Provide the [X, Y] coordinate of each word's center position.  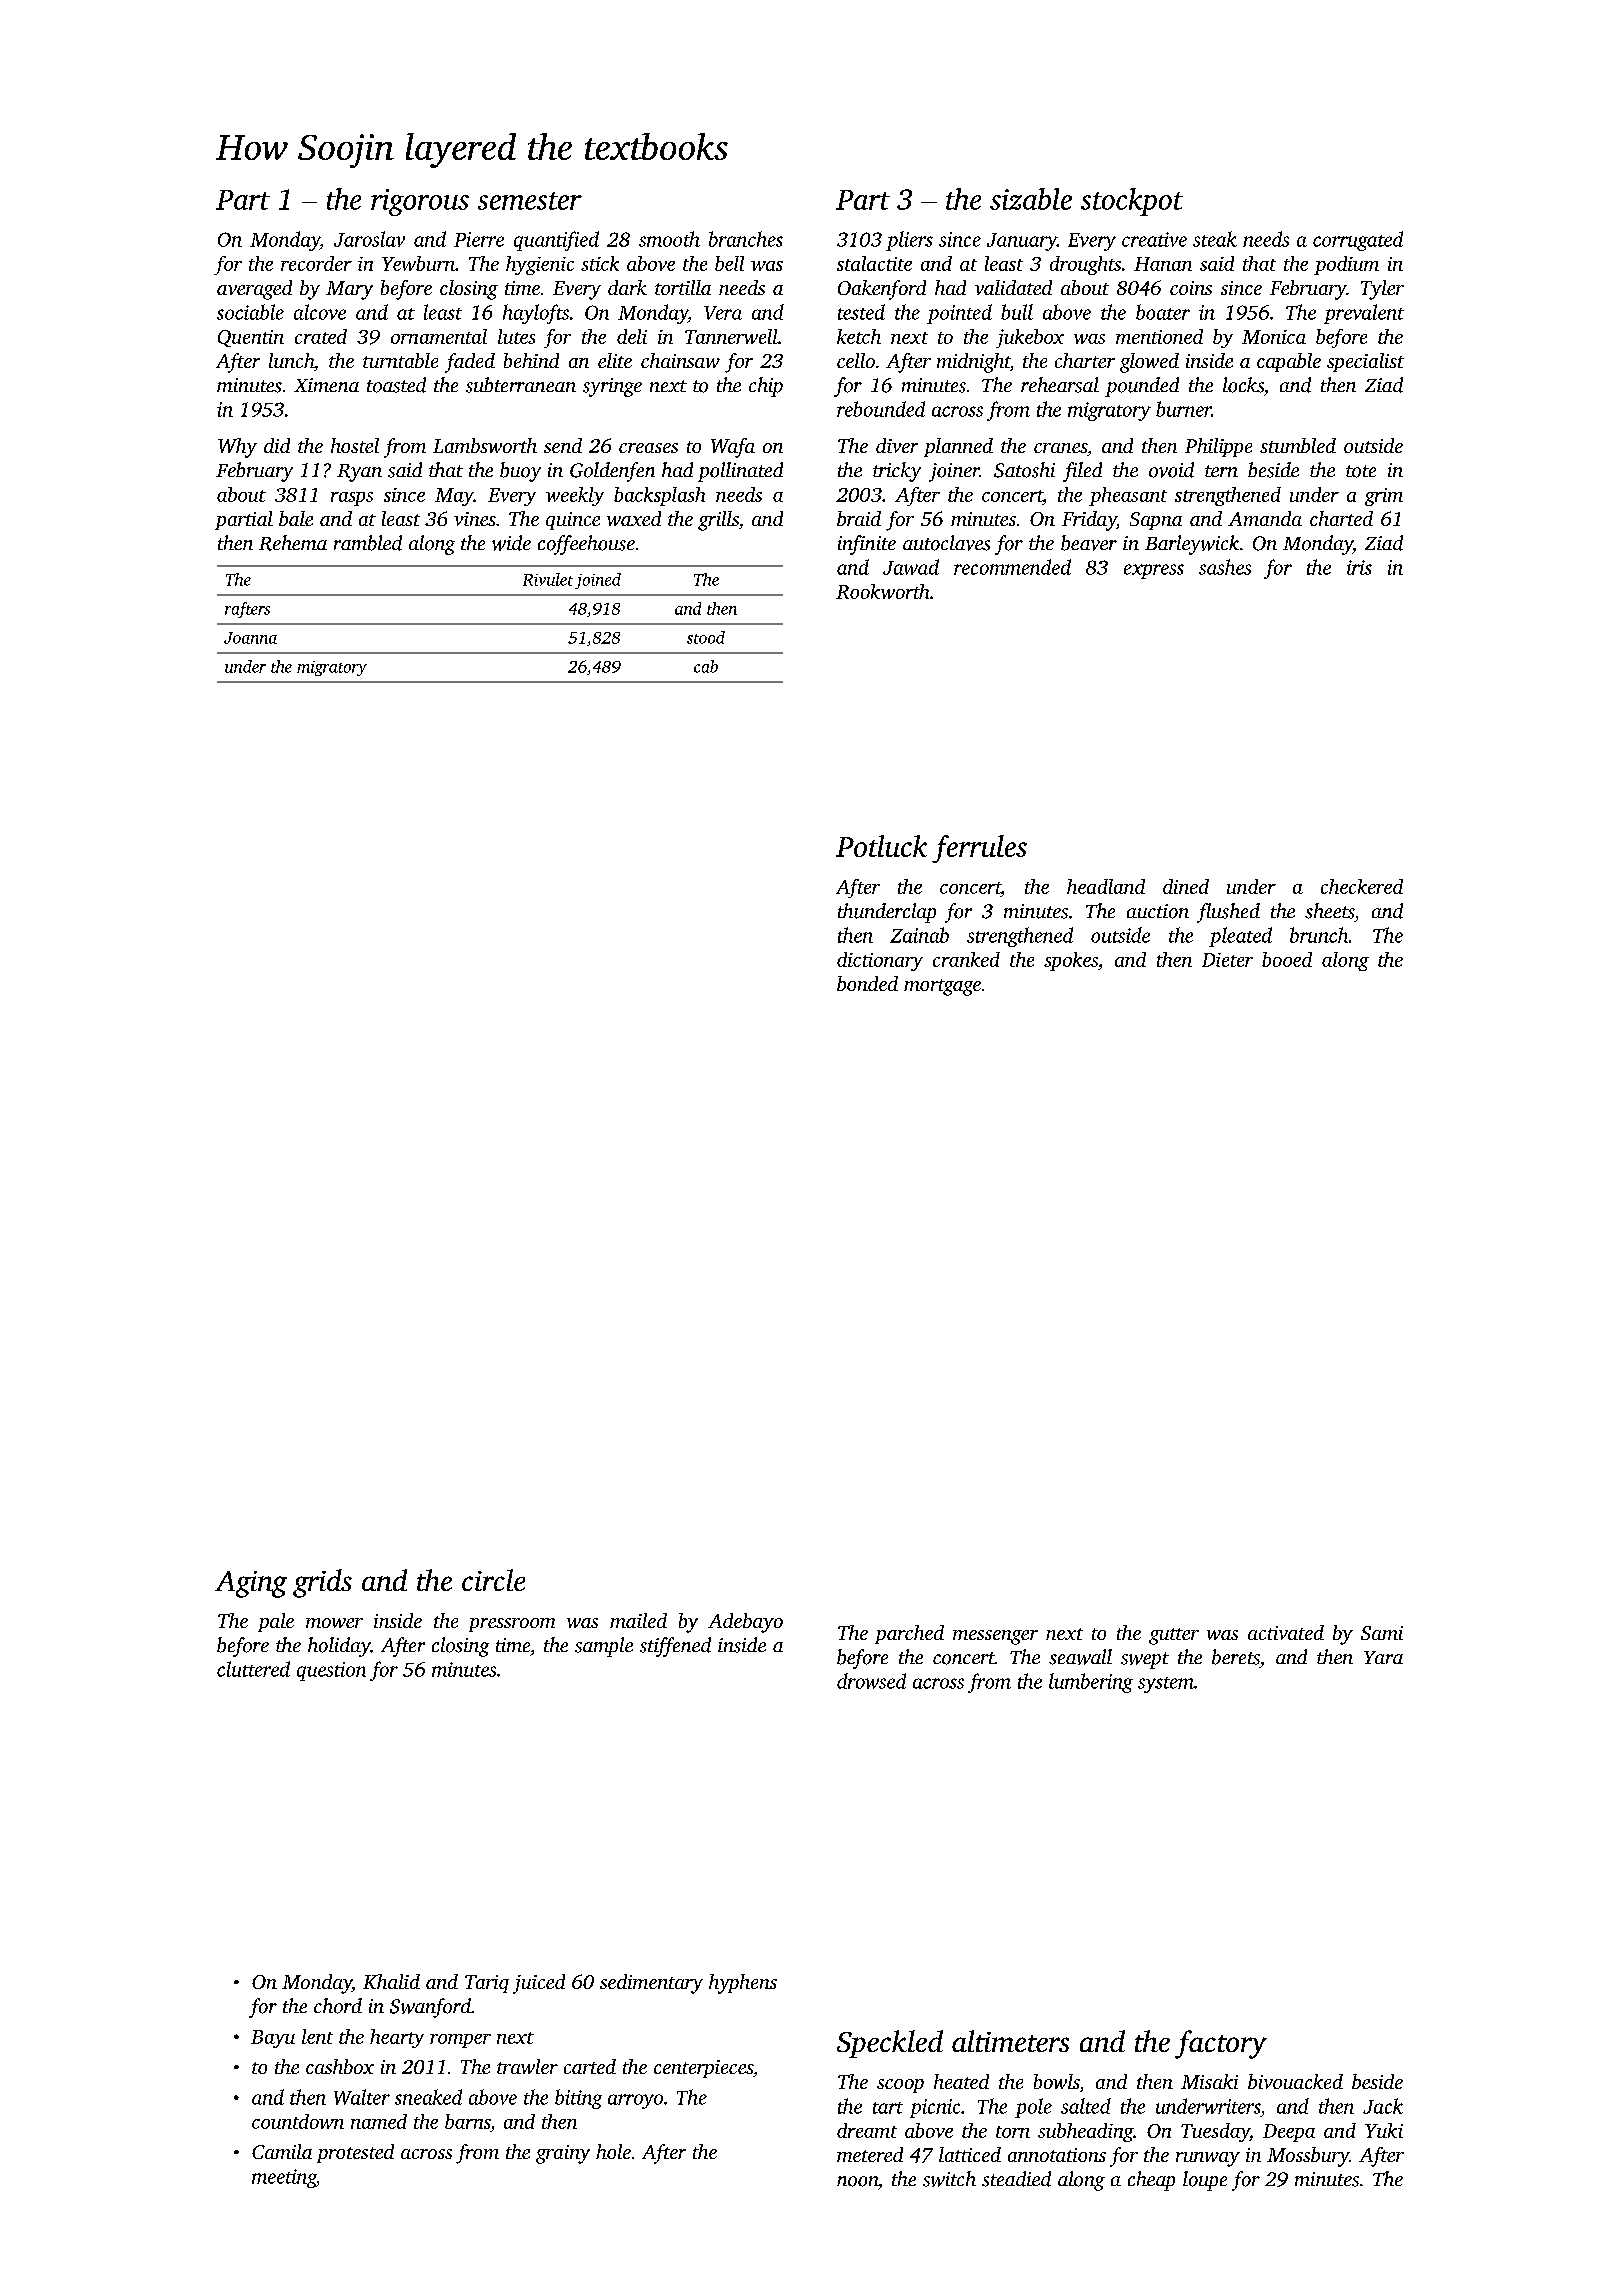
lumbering [1091, 1683]
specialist [1365, 362]
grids [322, 1583]
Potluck [881, 846]
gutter [1174, 1636]
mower [334, 1623]
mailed [638, 1620]
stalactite [874, 263]
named [379, 2121]
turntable [400, 360]
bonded [867, 983]
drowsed [871, 1681]
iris [1359, 567]
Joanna [250, 638]
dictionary [880, 961]
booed [1287, 959]
